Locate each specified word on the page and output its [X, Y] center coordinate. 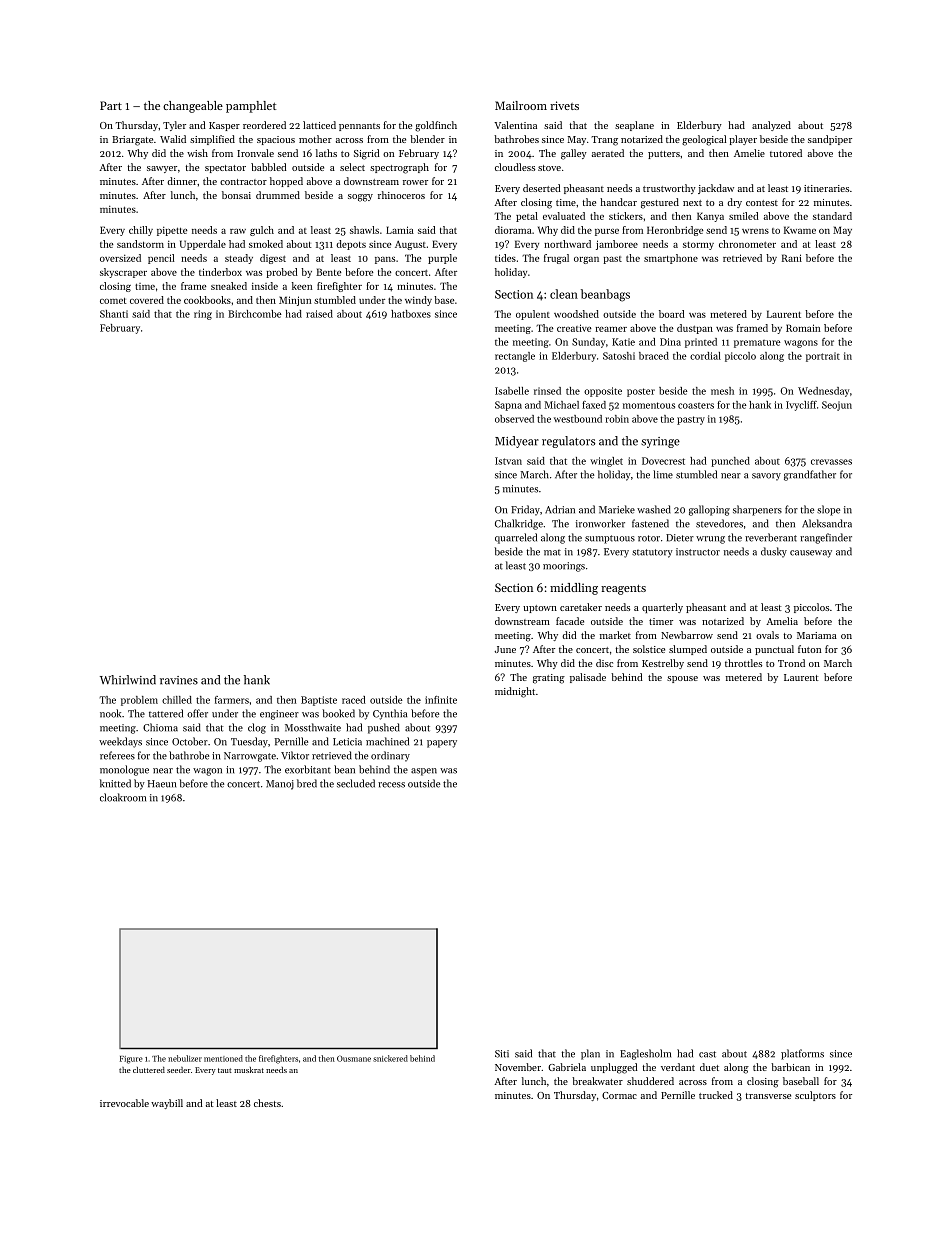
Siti [502, 1054]
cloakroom [123, 797]
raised [319, 314]
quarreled [516, 538]
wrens [755, 231]
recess [391, 785]
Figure [131, 1060]
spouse [682, 679]
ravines [179, 680]
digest [273, 259]
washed [654, 509]
